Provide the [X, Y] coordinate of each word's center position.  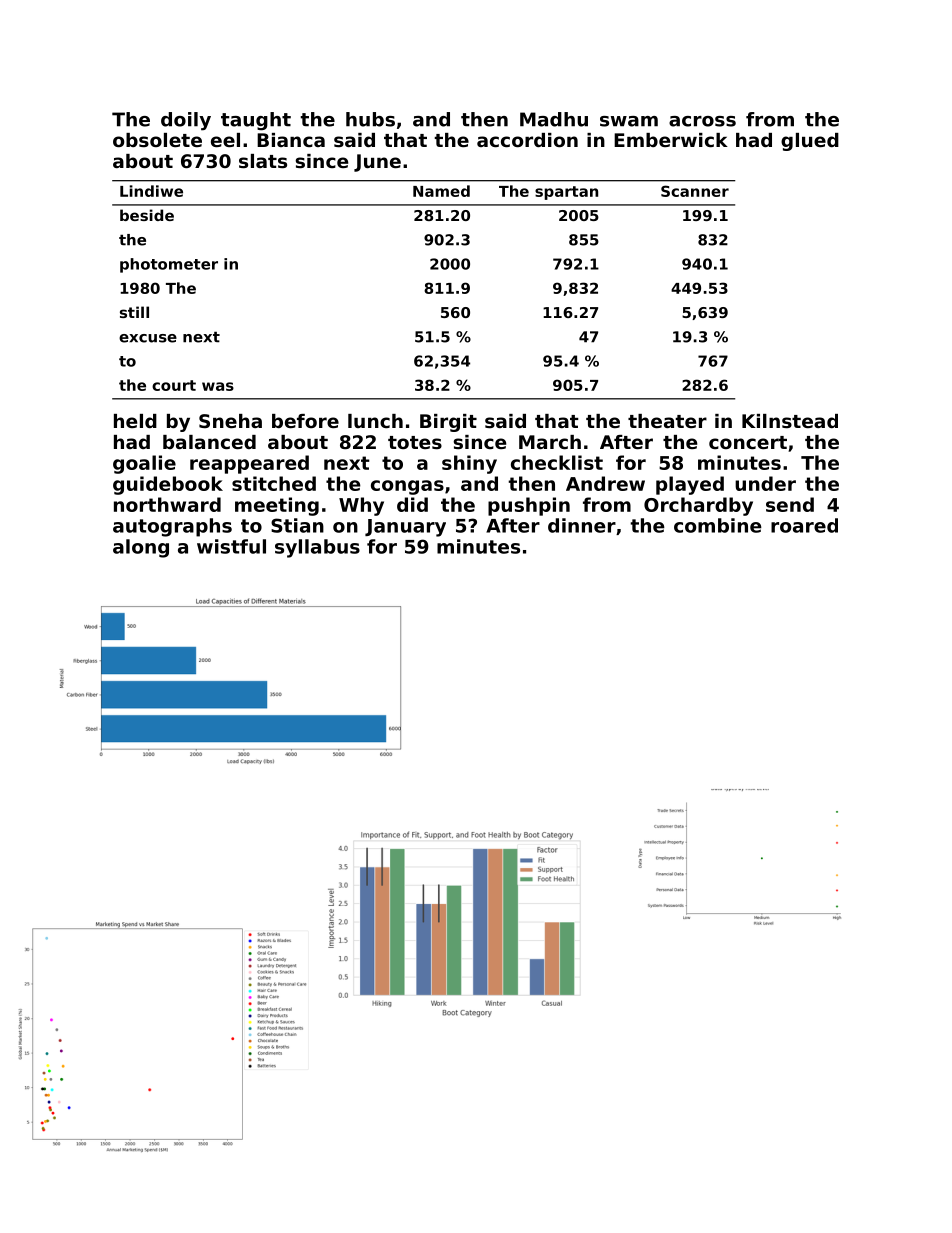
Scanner [695, 191]
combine [718, 525]
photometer [169, 265]
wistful [231, 546]
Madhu [554, 119]
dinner [582, 525]
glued [810, 142]
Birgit [448, 423]
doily [186, 121]
